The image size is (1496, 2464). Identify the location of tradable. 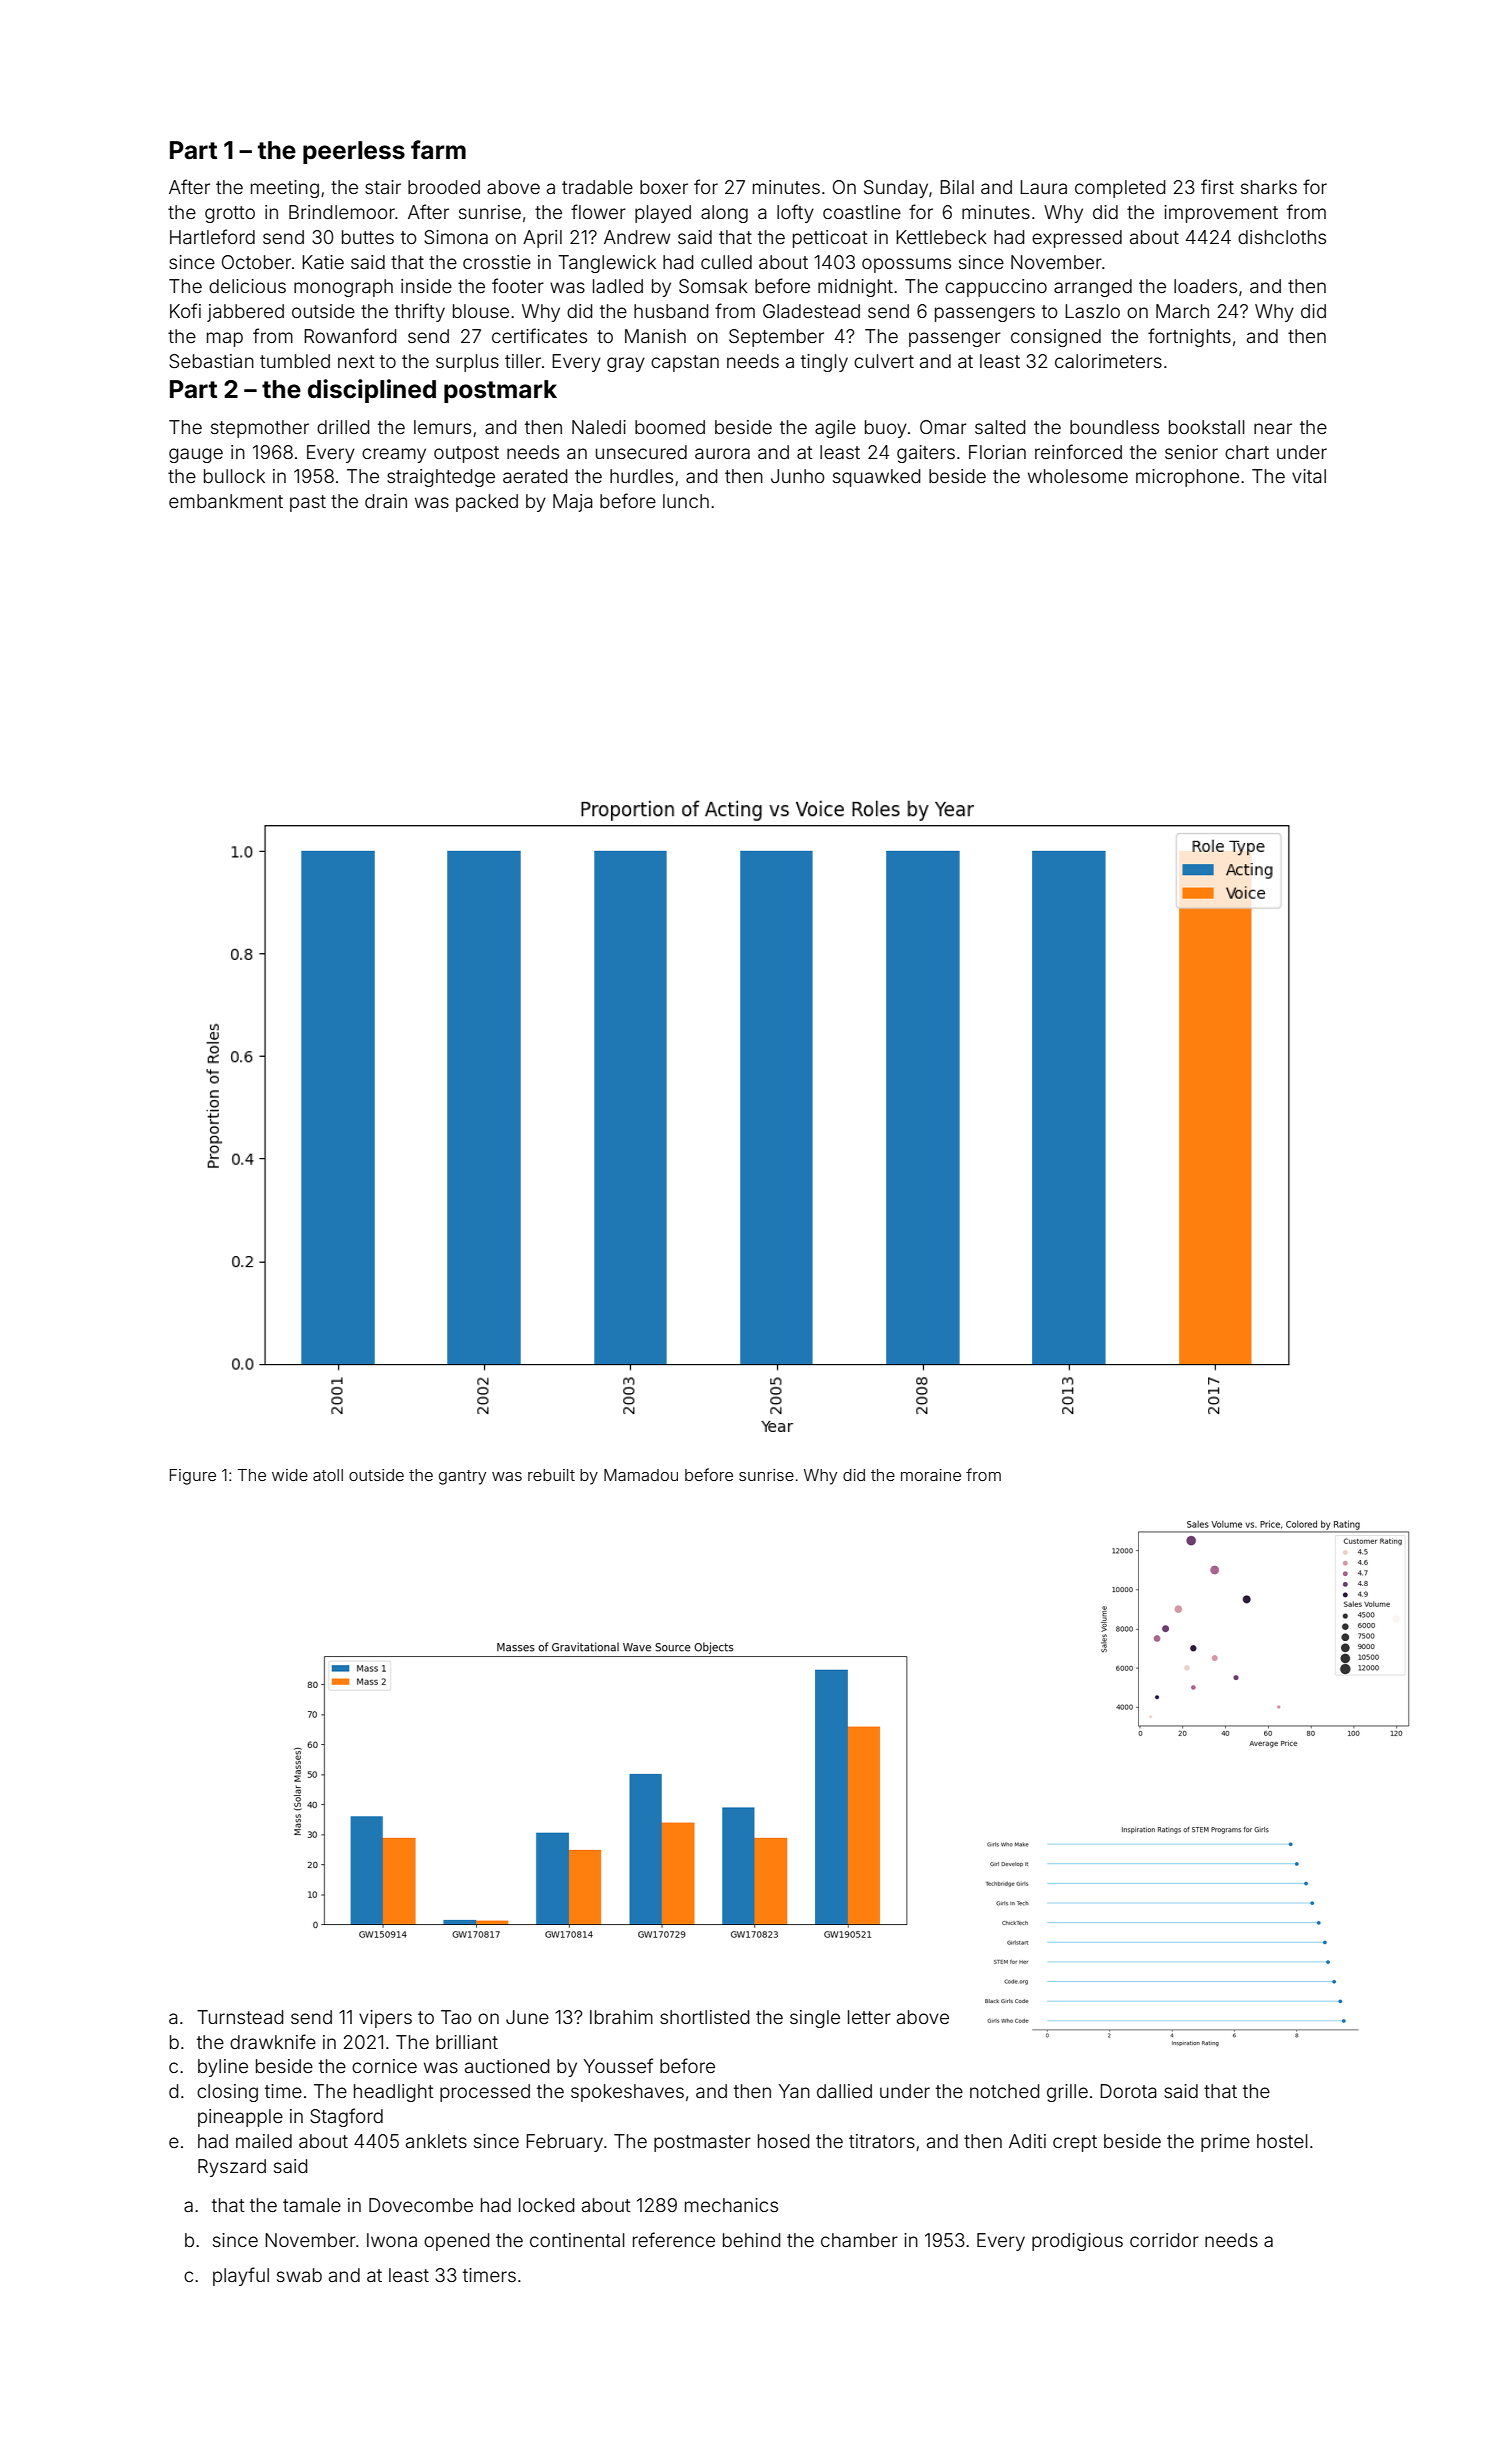
(597, 187).
